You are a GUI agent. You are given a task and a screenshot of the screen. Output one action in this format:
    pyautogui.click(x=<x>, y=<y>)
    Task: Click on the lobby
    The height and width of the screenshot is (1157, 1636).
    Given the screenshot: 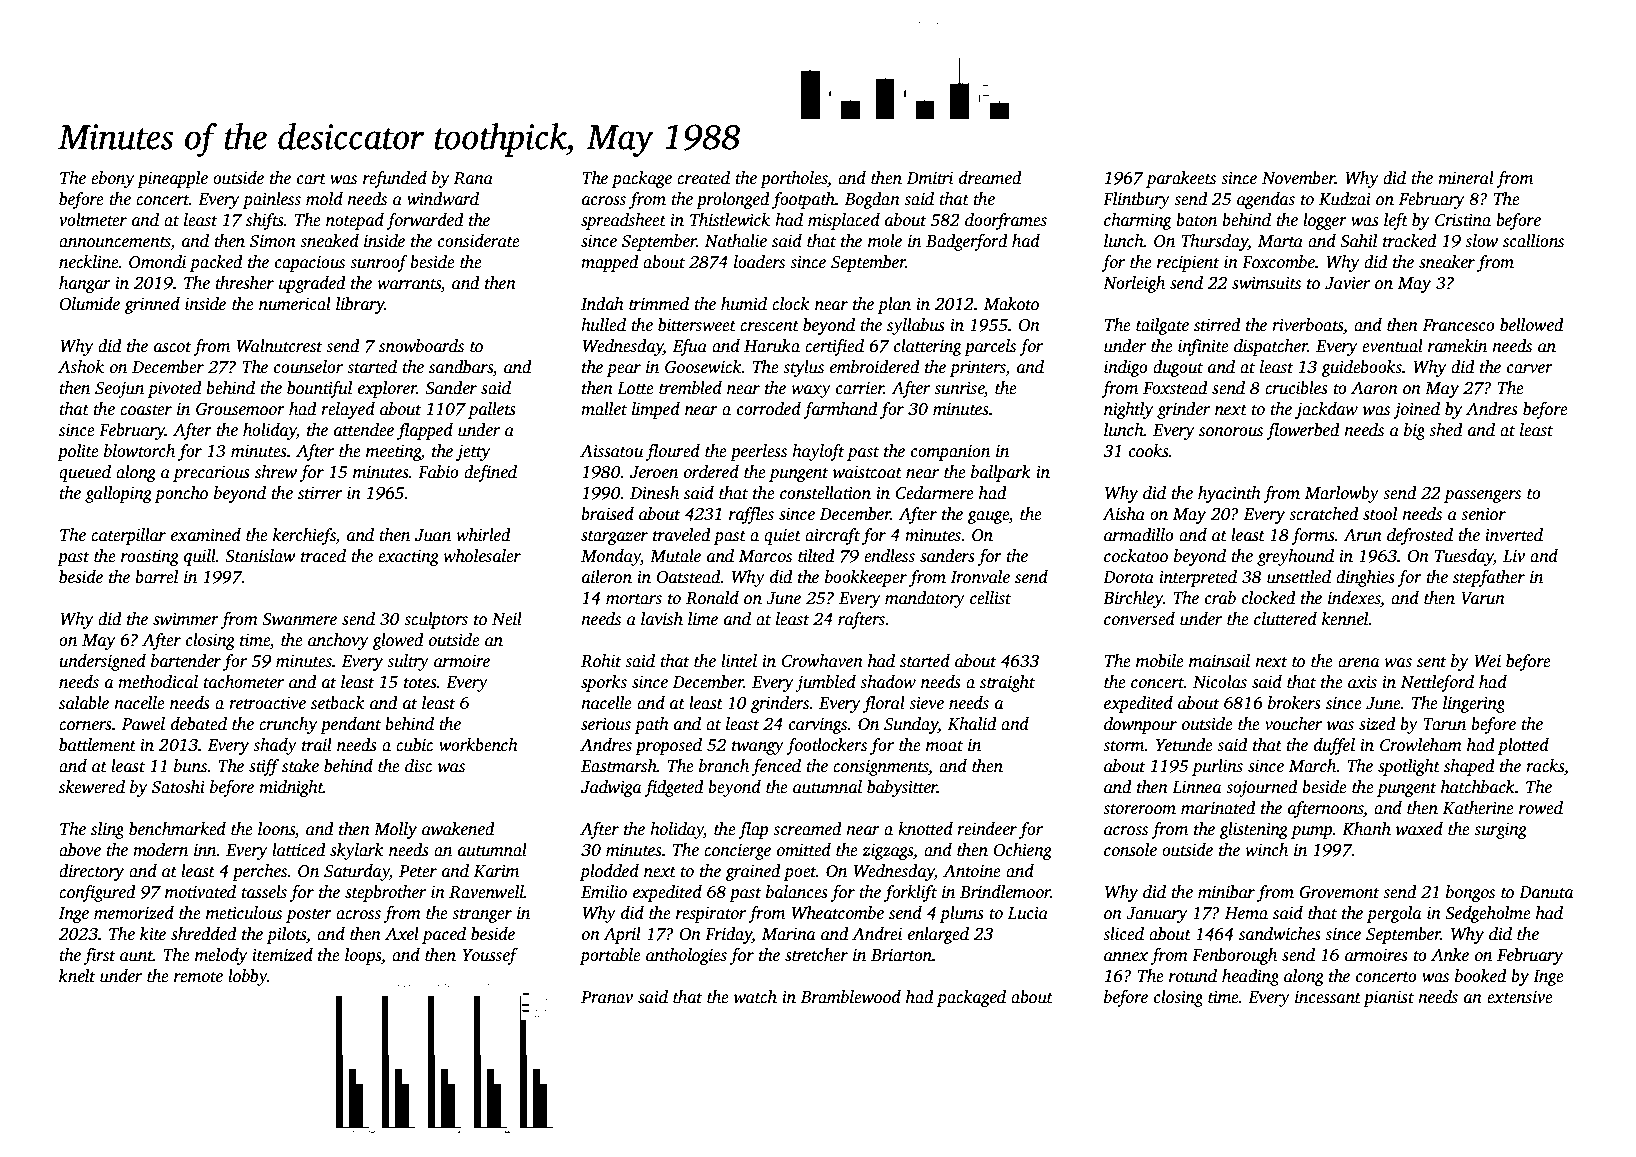 What is the action you would take?
    pyautogui.click(x=247, y=977)
